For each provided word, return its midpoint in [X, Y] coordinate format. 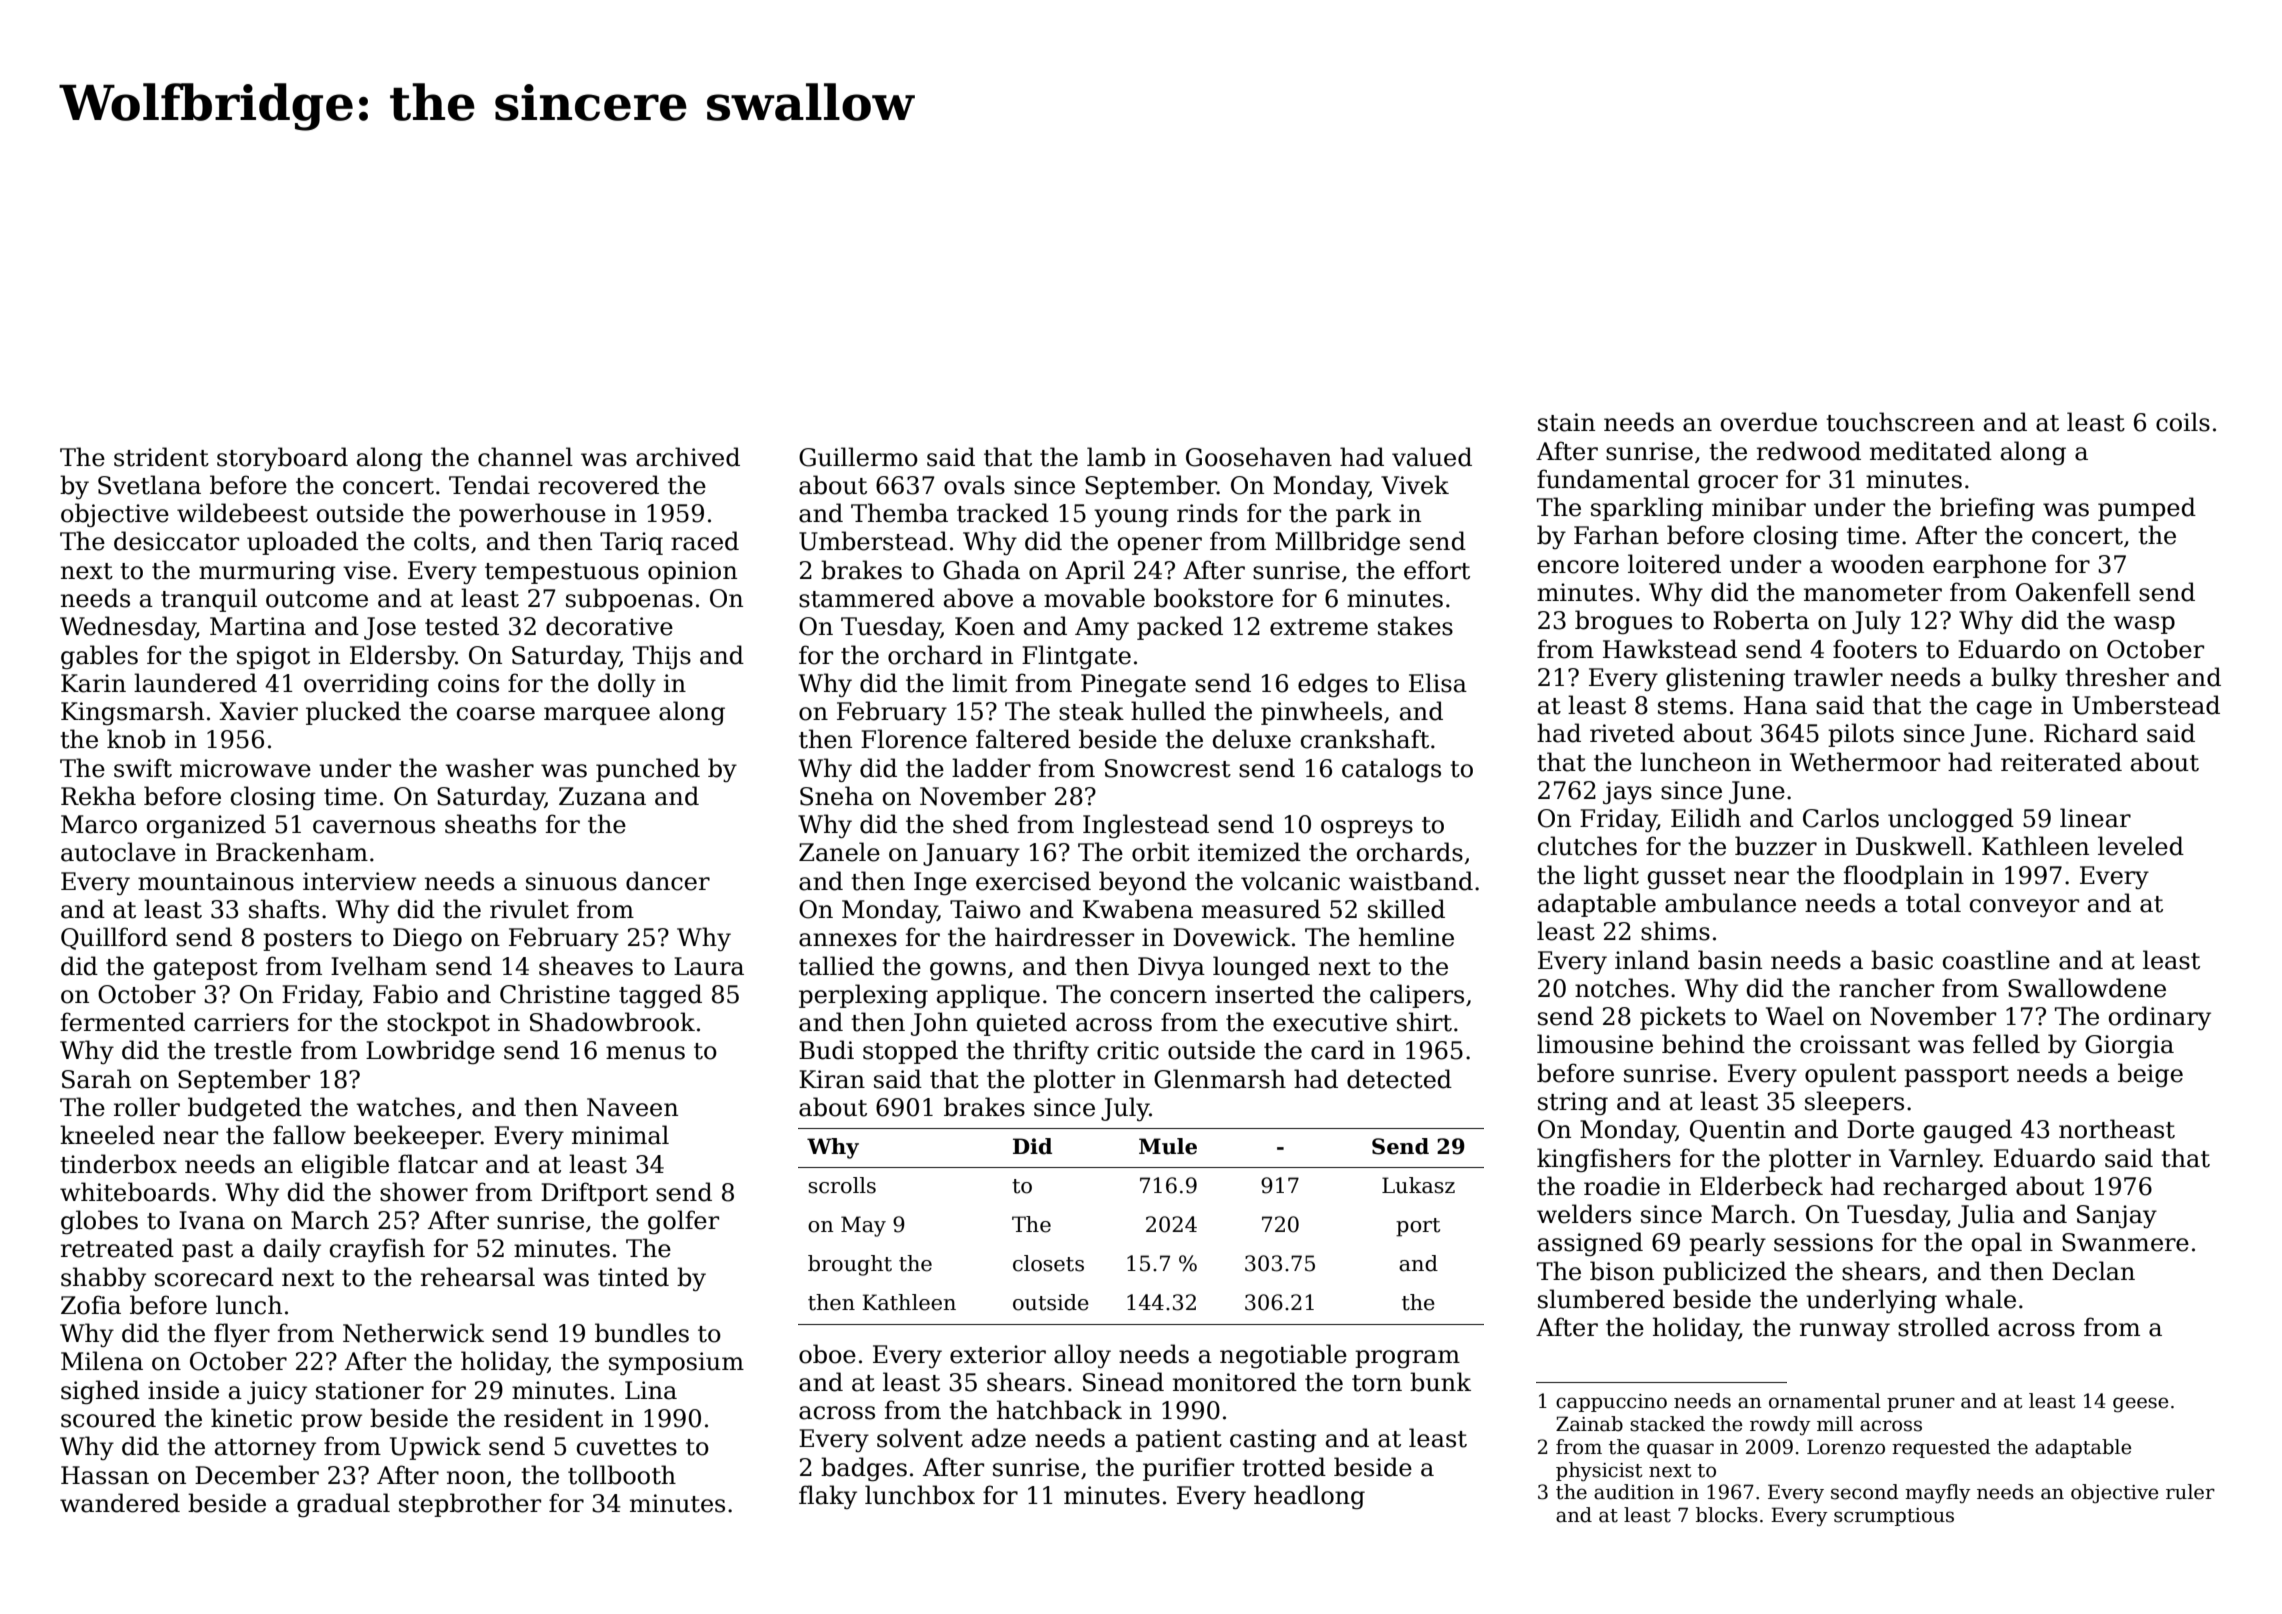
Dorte [1880, 1129]
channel [525, 457]
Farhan [1616, 535]
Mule [1168, 1146]
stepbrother [470, 1505]
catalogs [1391, 770]
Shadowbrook [612, 1022]
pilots [1861, 735]
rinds [1207, 513]
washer [489, 768]
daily [292, 1250]
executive [1330, 1022]
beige [2150, 1075]
